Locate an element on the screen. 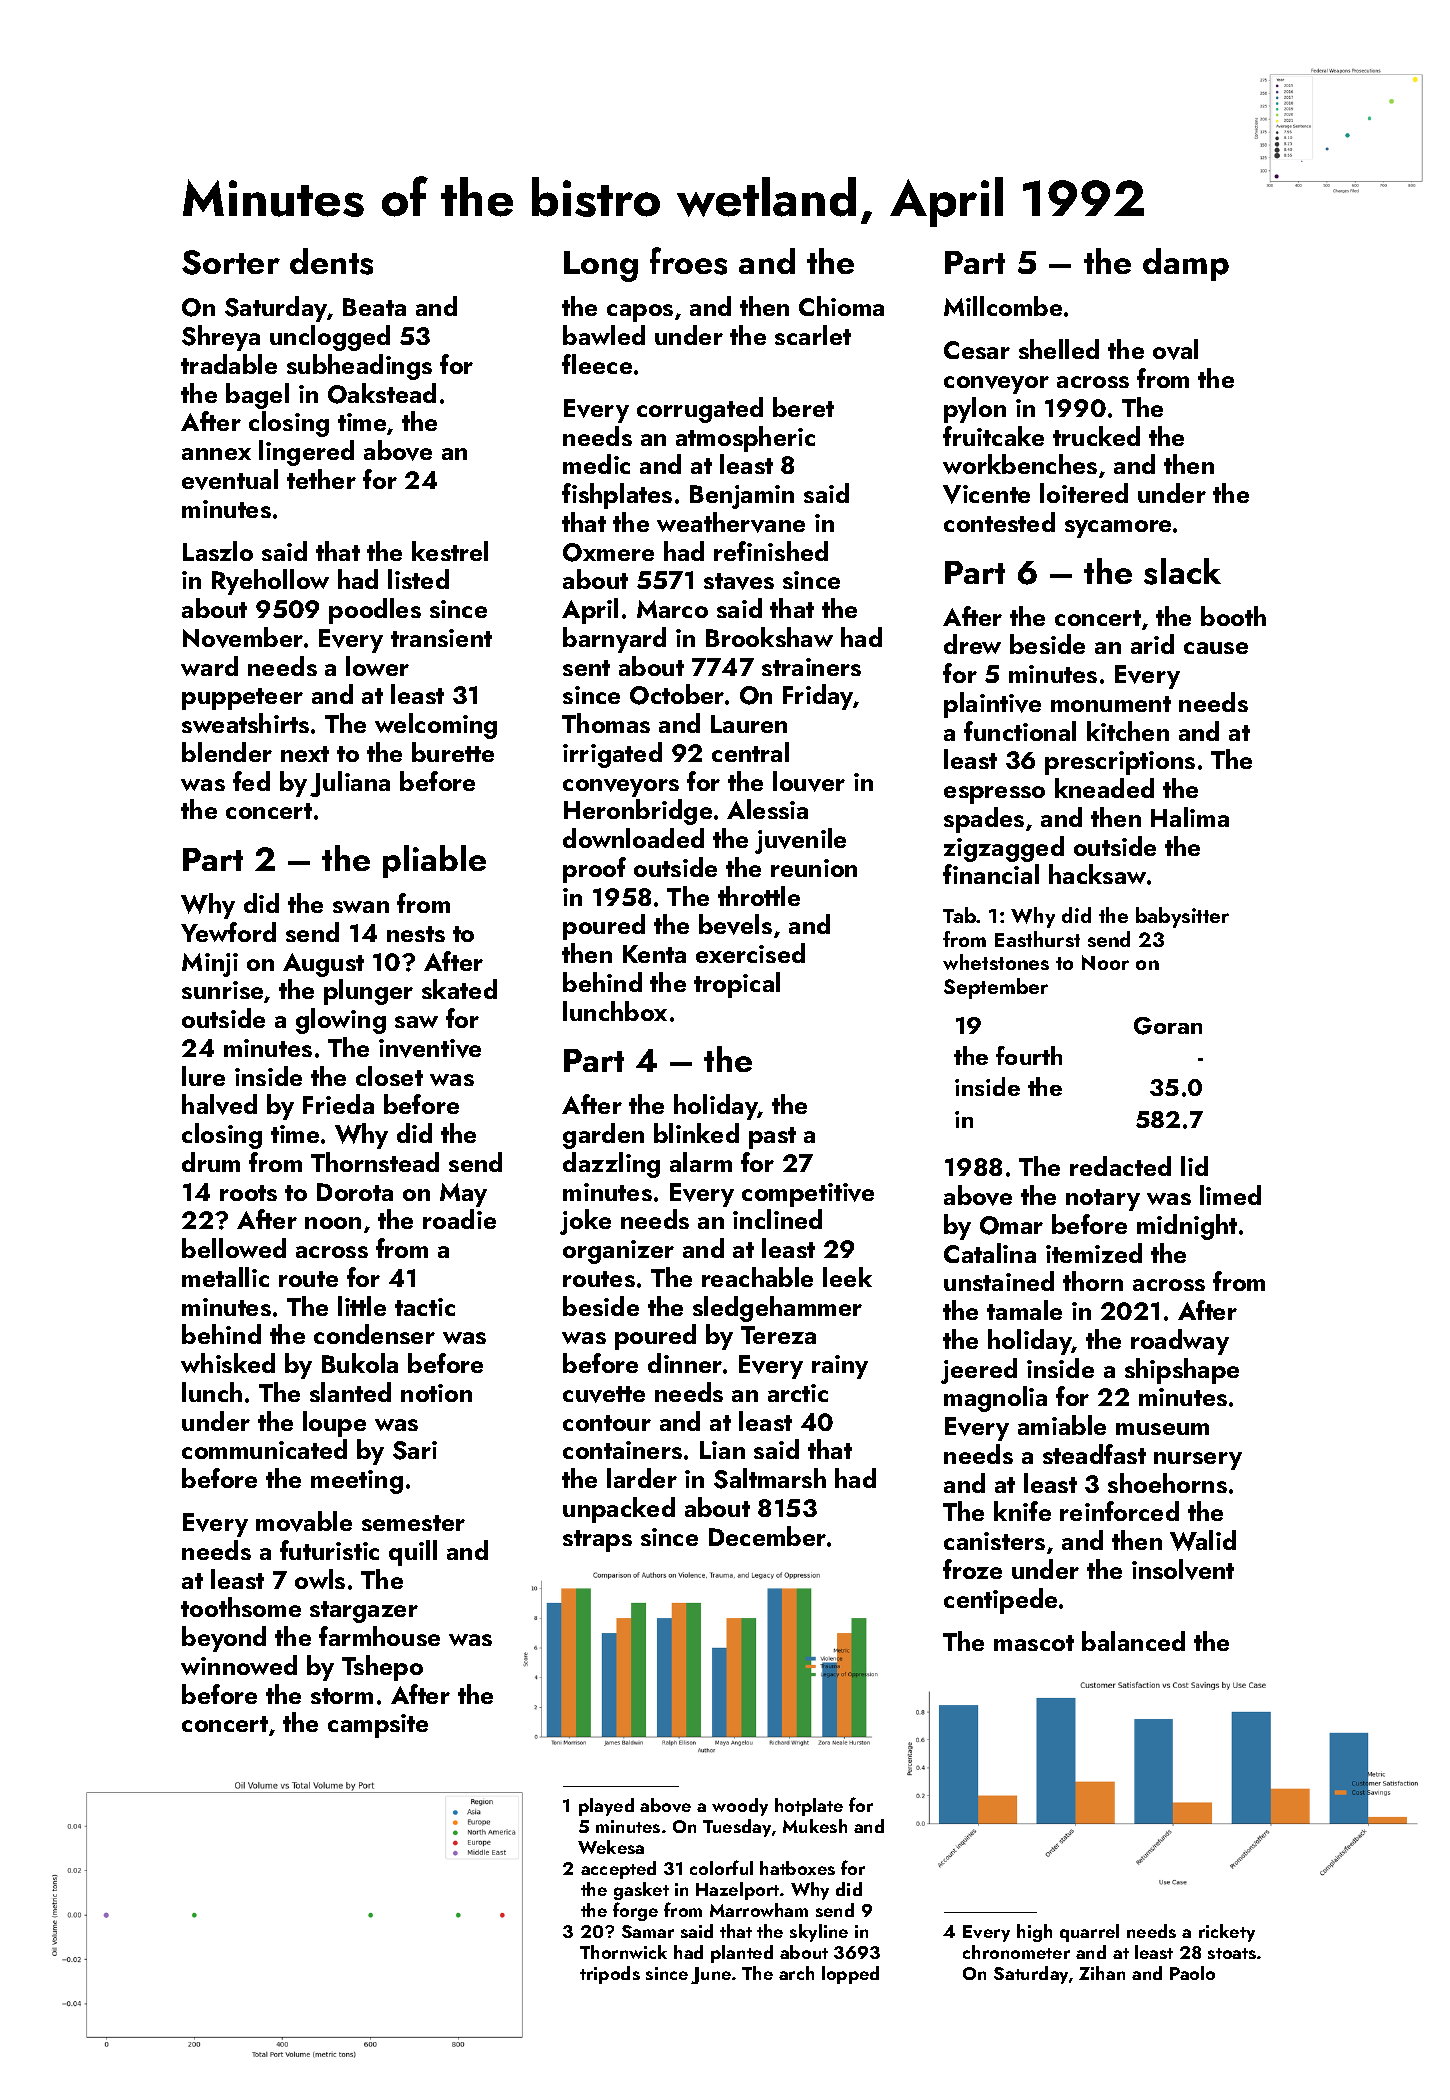 This screenshot has height=2100, width=1450. babysitter is located at coordinates (1182, 917).
